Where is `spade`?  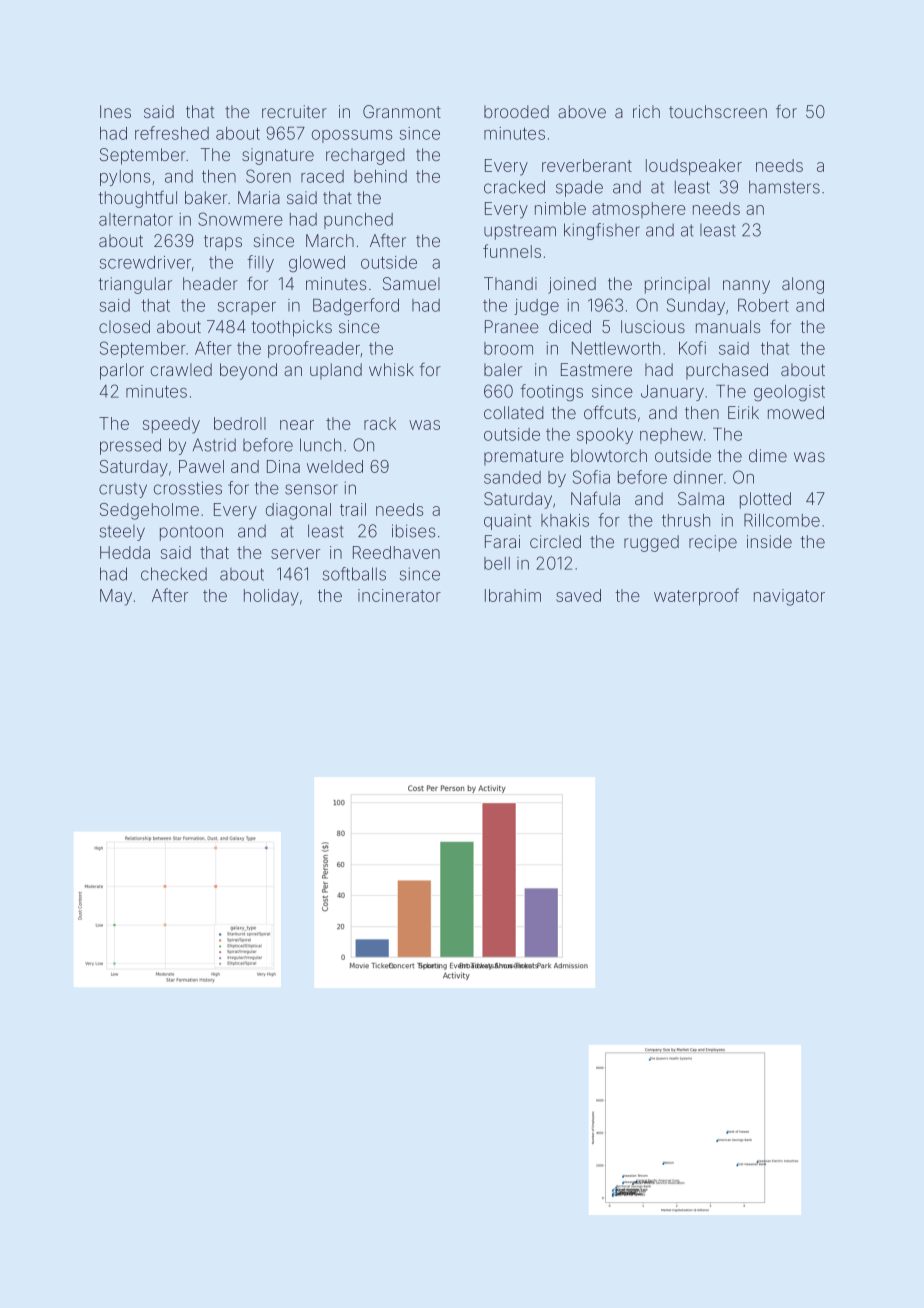 spade is located at coordinates (579, 188).
